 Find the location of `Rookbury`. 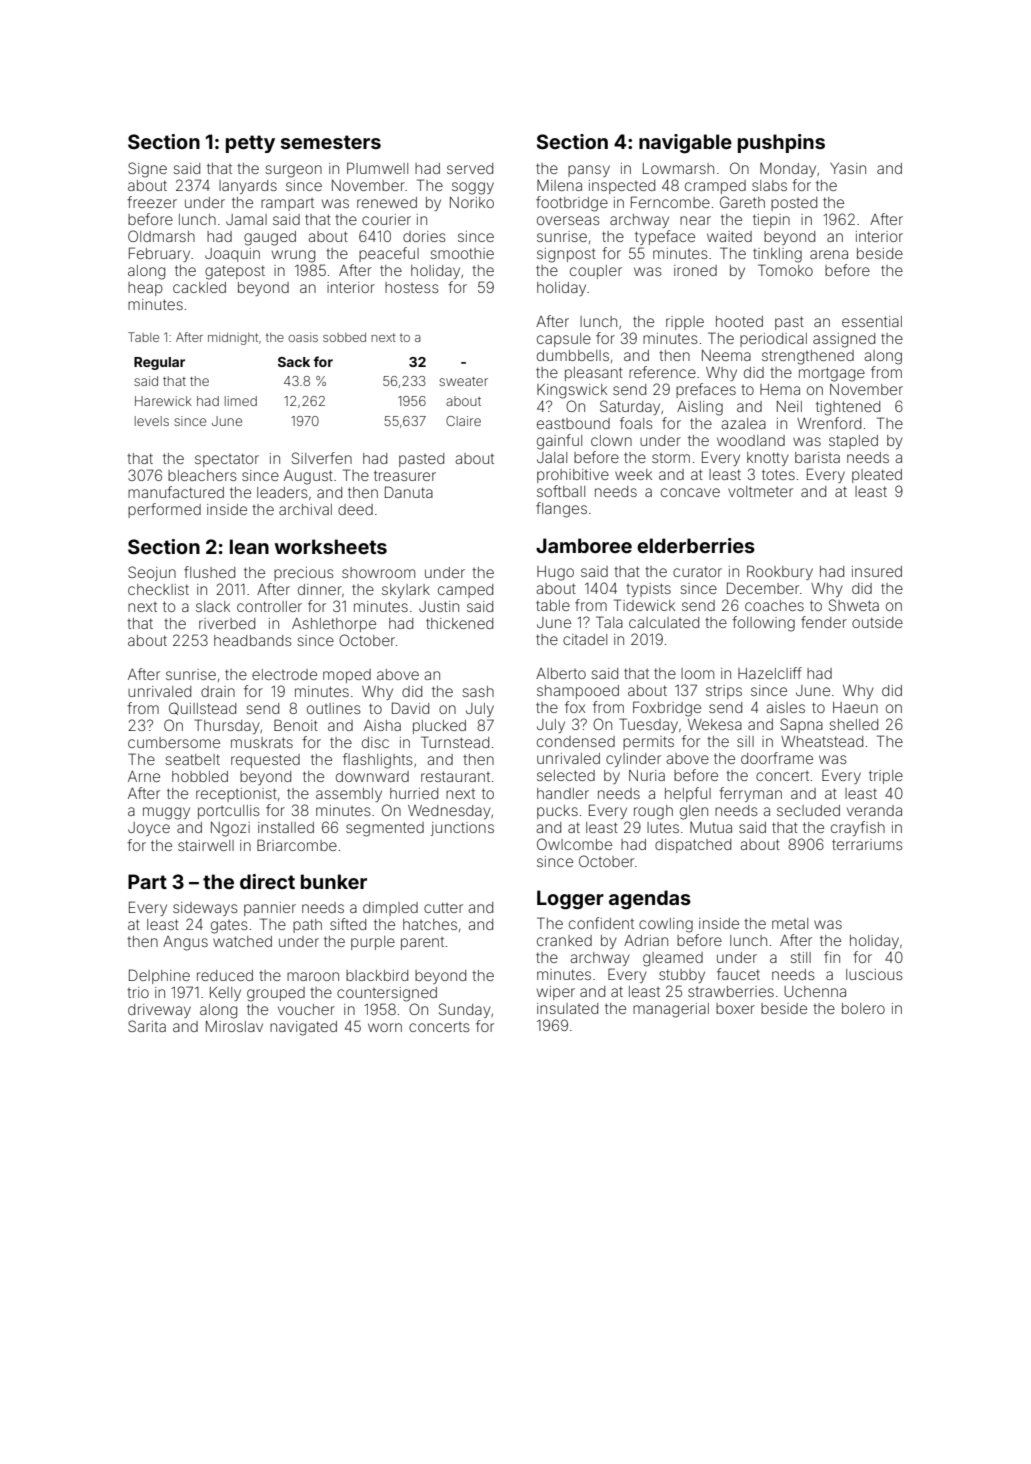

Rookbury is located at coordinates (780, 572).
